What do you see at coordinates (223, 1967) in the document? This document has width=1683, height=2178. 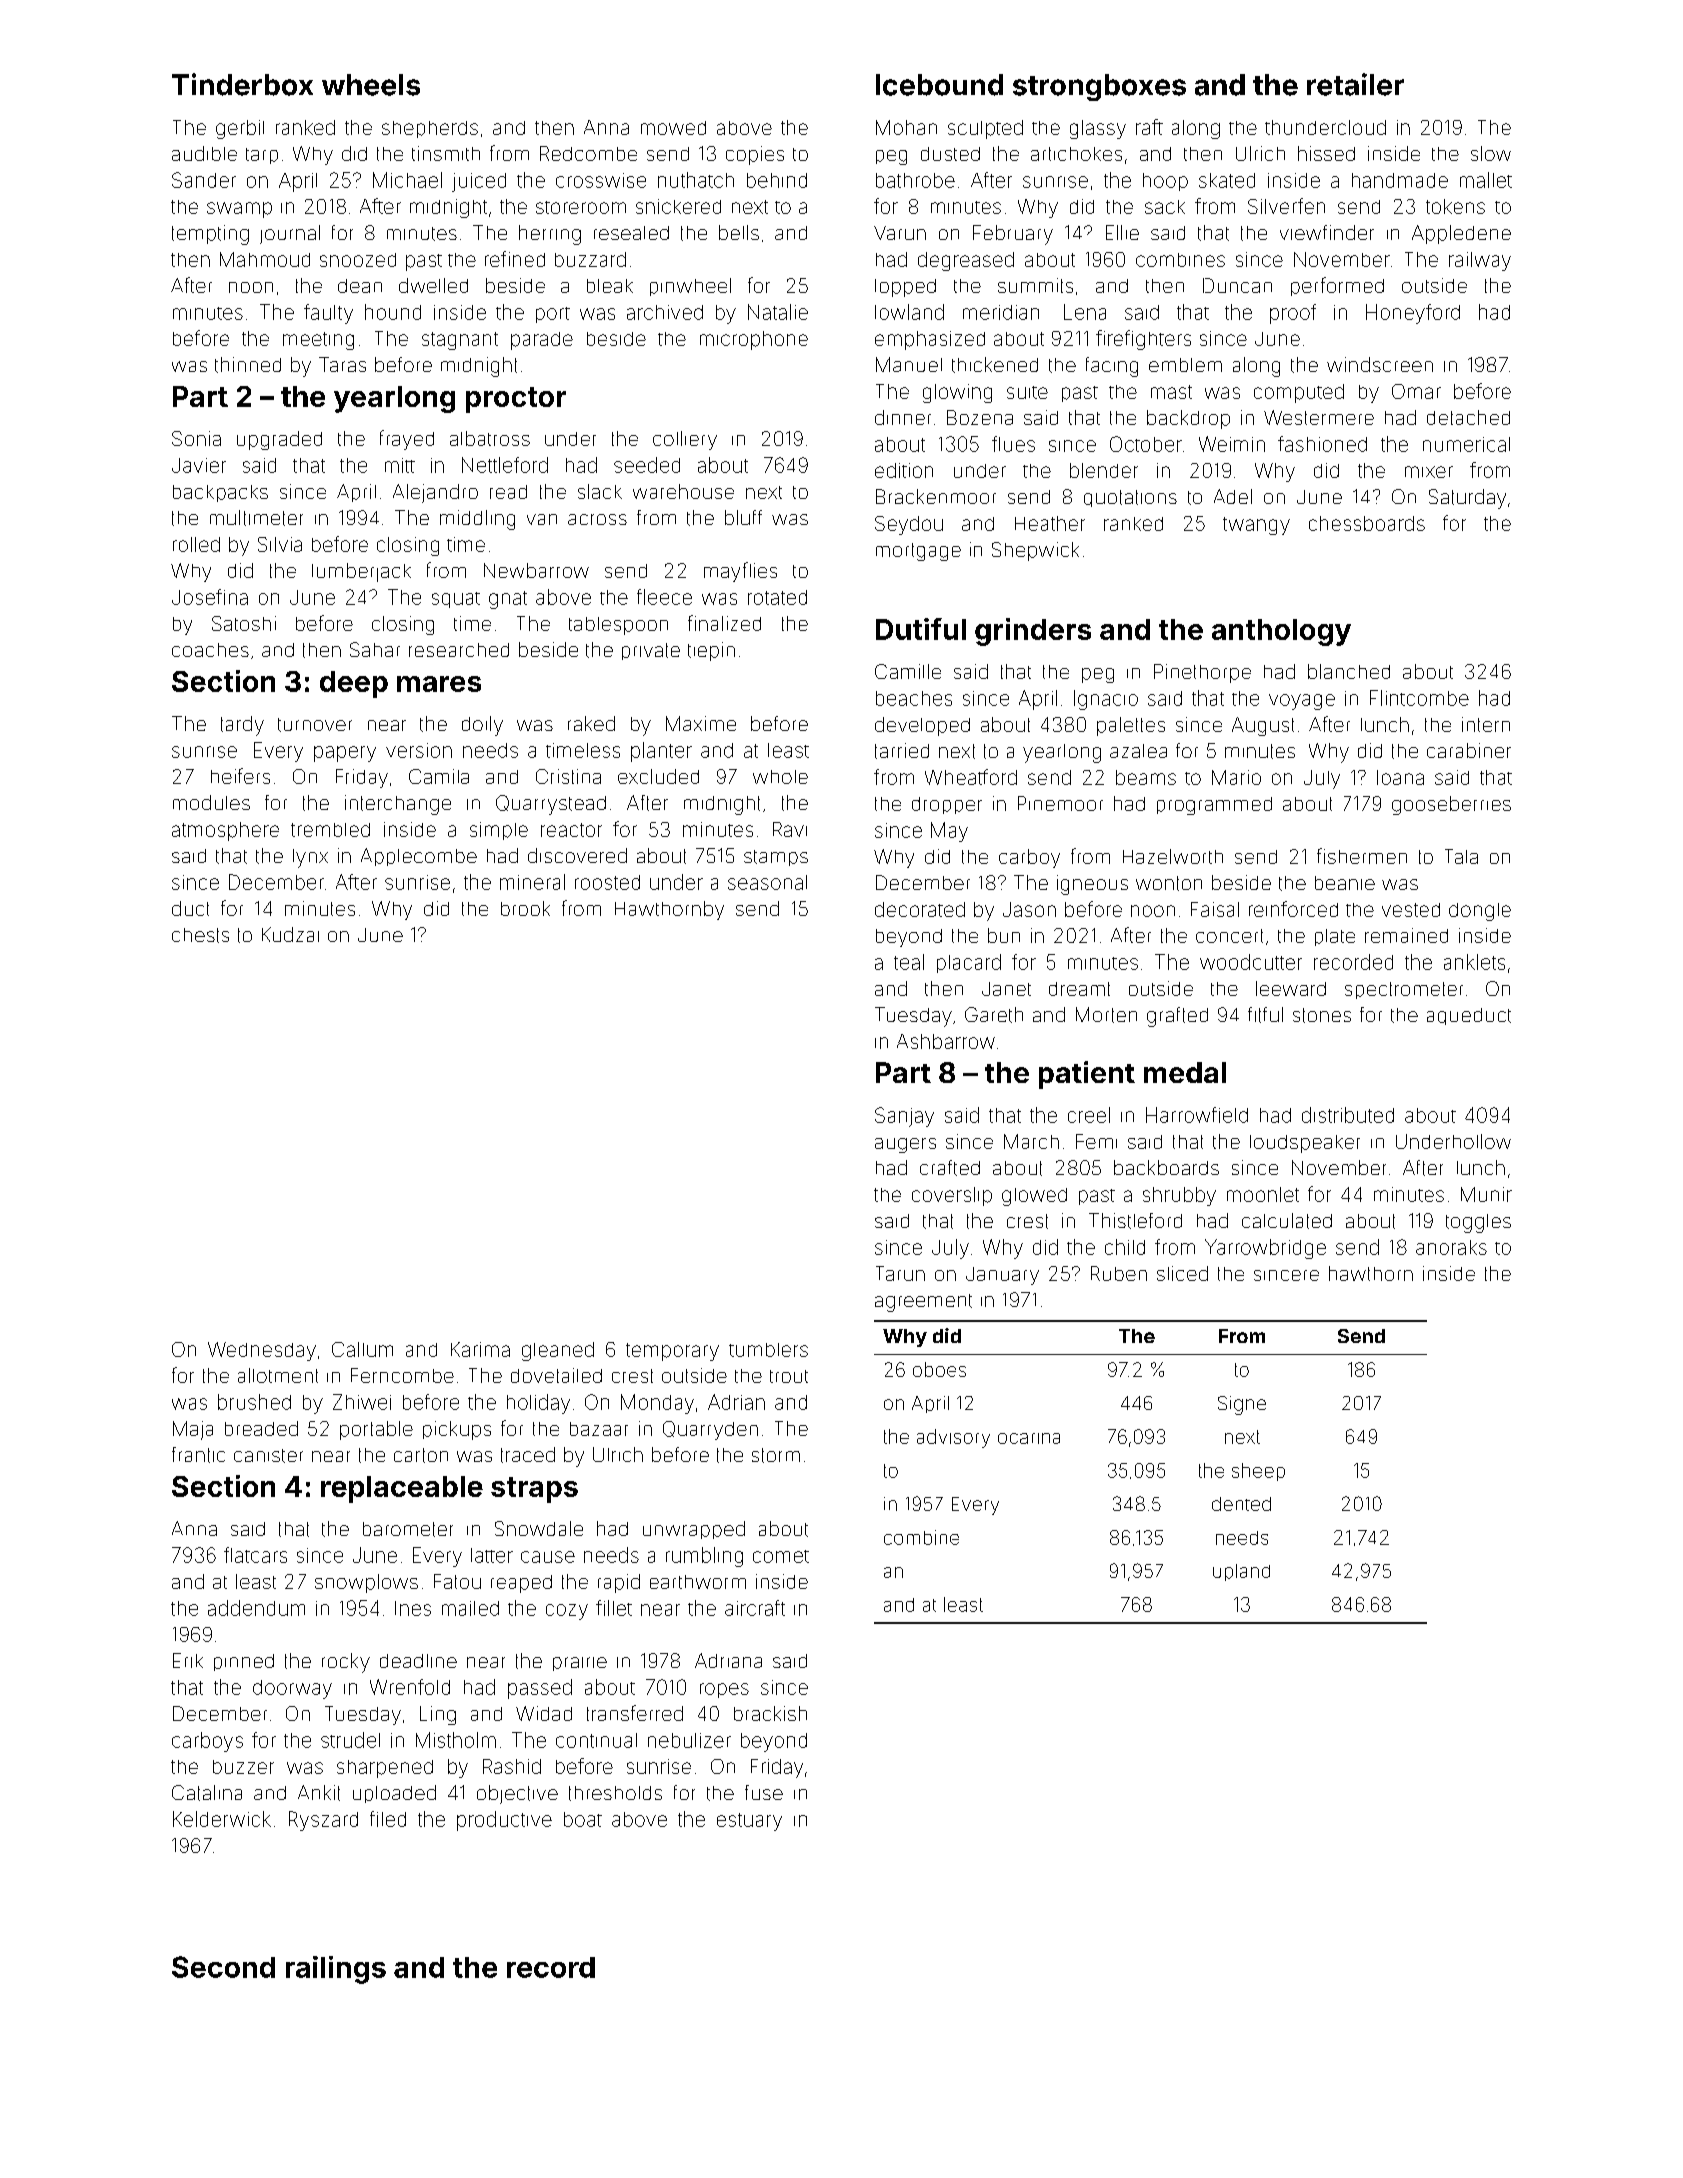 I see `Second` at bounding box center [223, 1967].
